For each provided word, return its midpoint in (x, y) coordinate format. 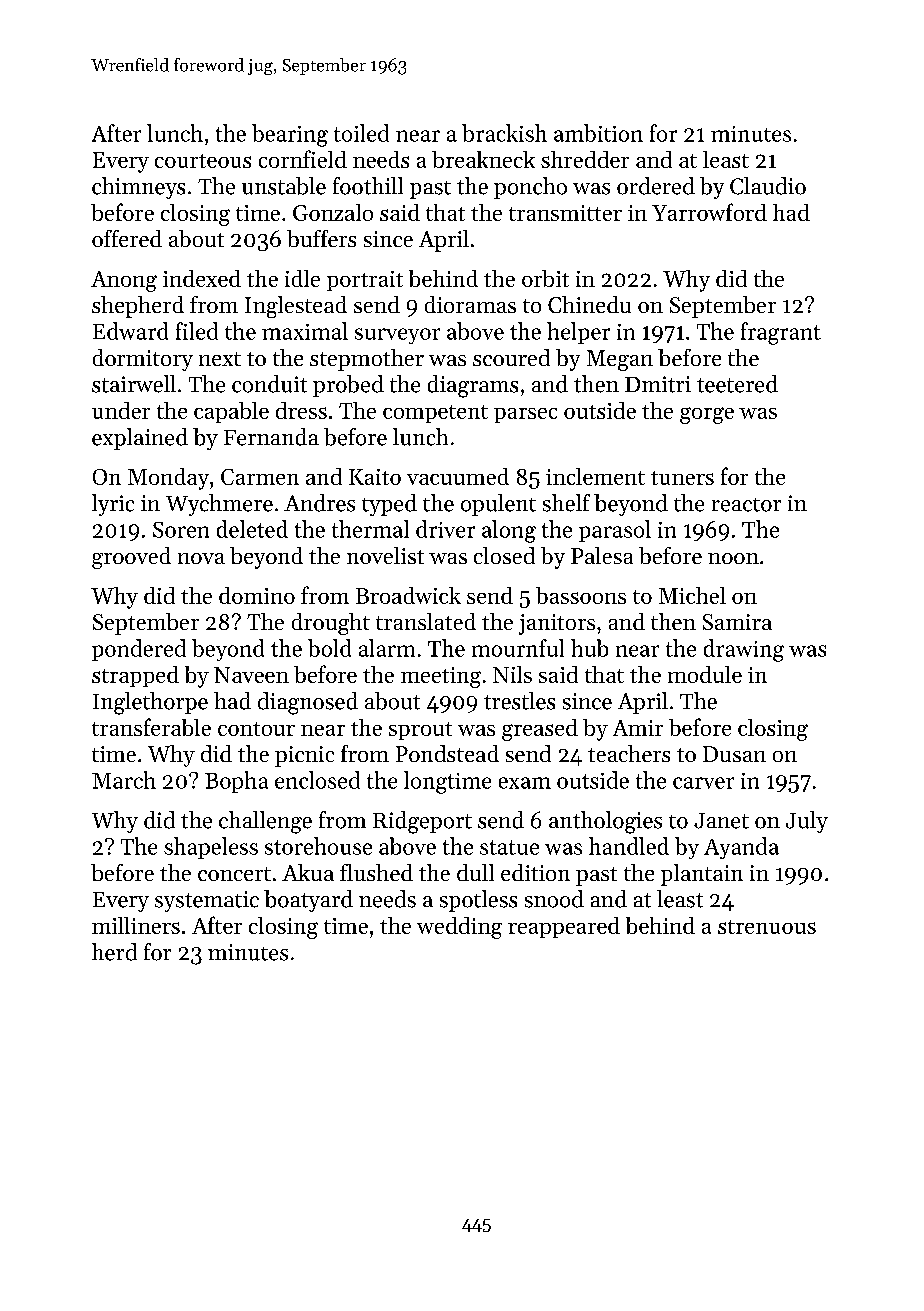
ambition (598, 133)
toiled (361, 133)
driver (445, 529)
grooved (131, 558)
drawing (744, 650)
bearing (290, 135)
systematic (207, 901)
